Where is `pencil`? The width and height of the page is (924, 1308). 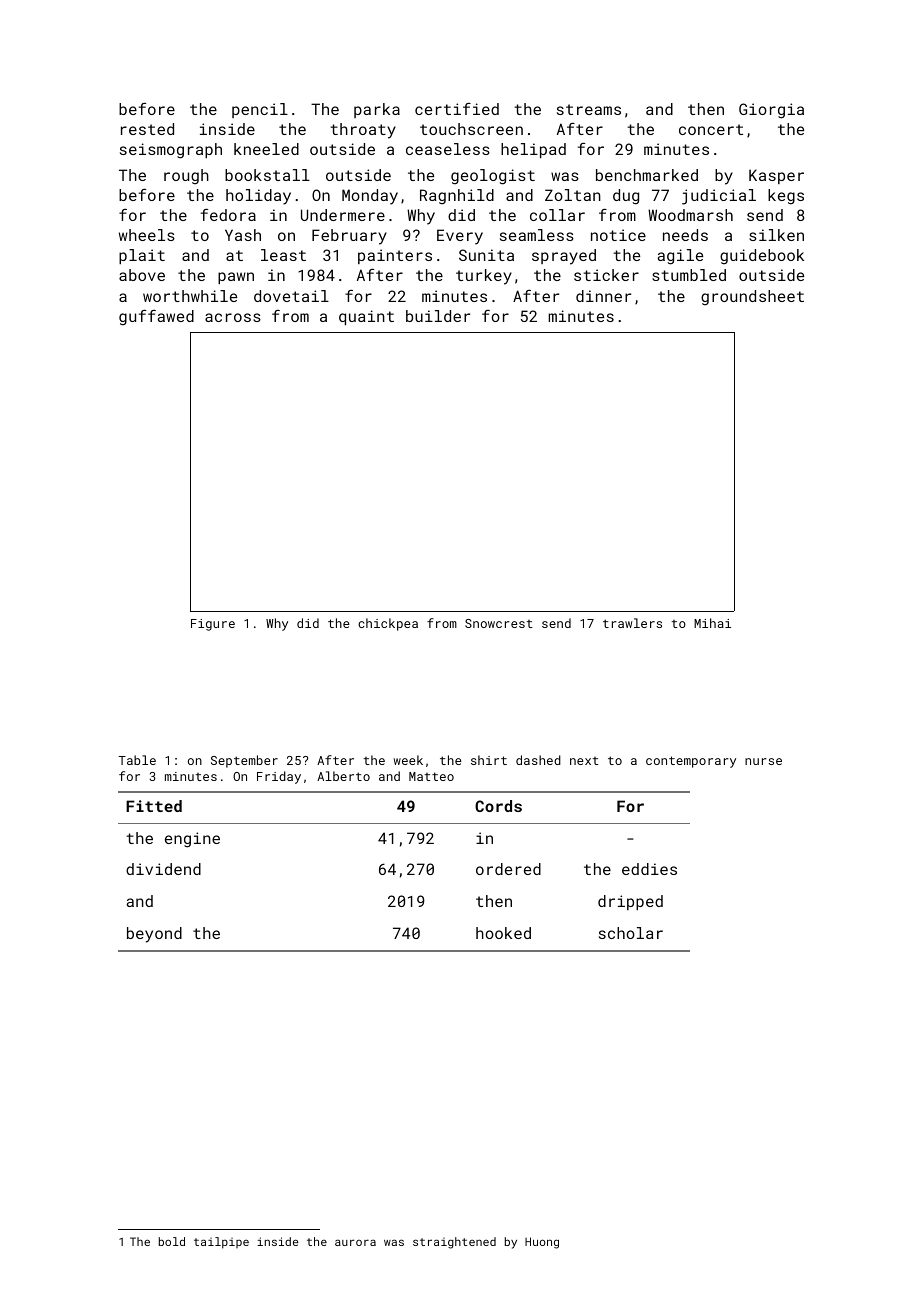 pencil is located at coordinates (260, 110).
